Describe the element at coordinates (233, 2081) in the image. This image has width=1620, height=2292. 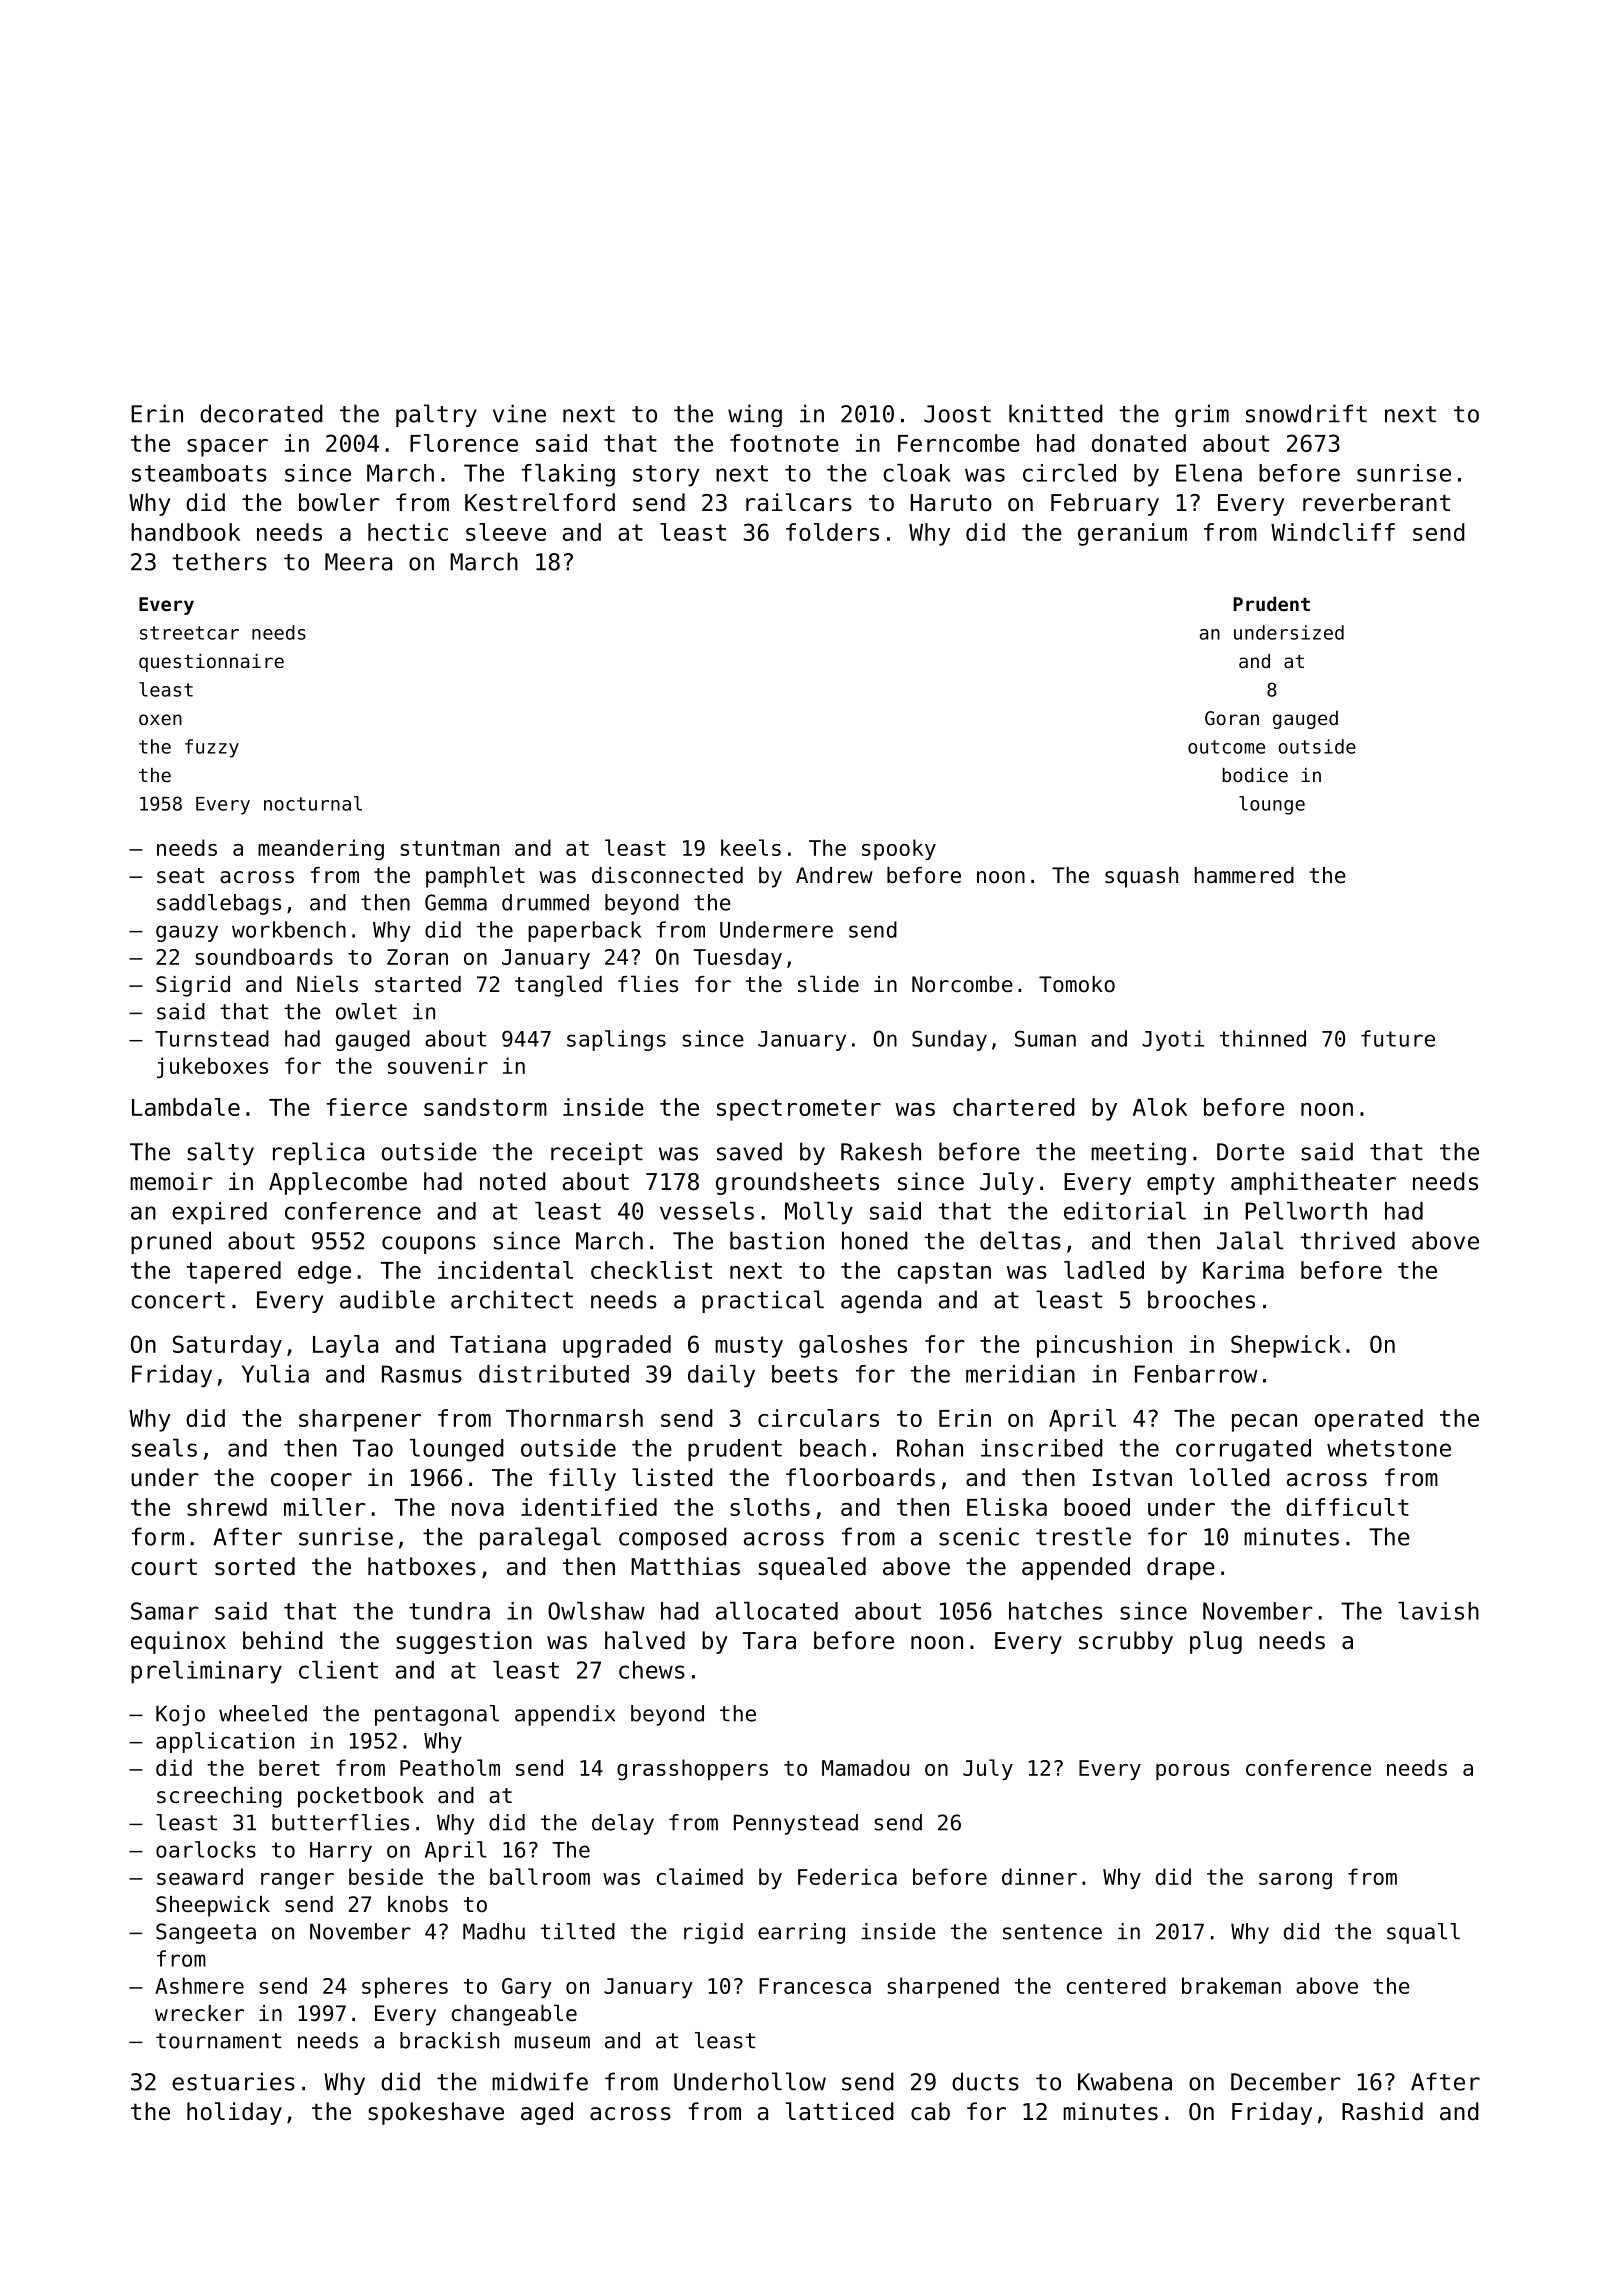
I see `estuaries` at that location.
